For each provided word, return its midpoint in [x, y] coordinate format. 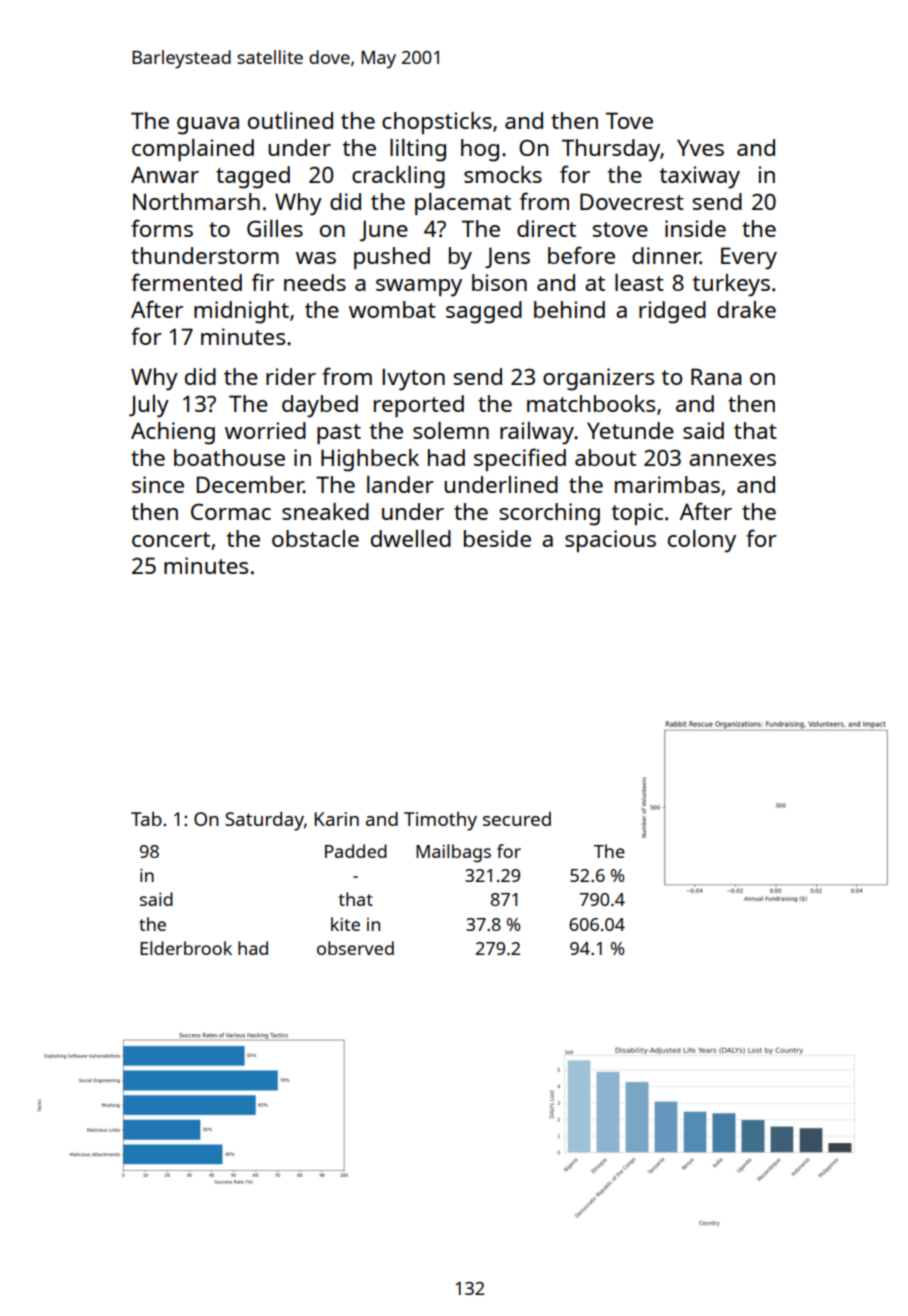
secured [517, 819]
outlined [290, 120]
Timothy [440, 821]
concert [171, 539]
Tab [146, 819]
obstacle [315, 538]
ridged [672, 312]
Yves [700, 147]
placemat [463, 204]
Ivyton [413, 379]
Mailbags [453, 853]
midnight [241, 312]
